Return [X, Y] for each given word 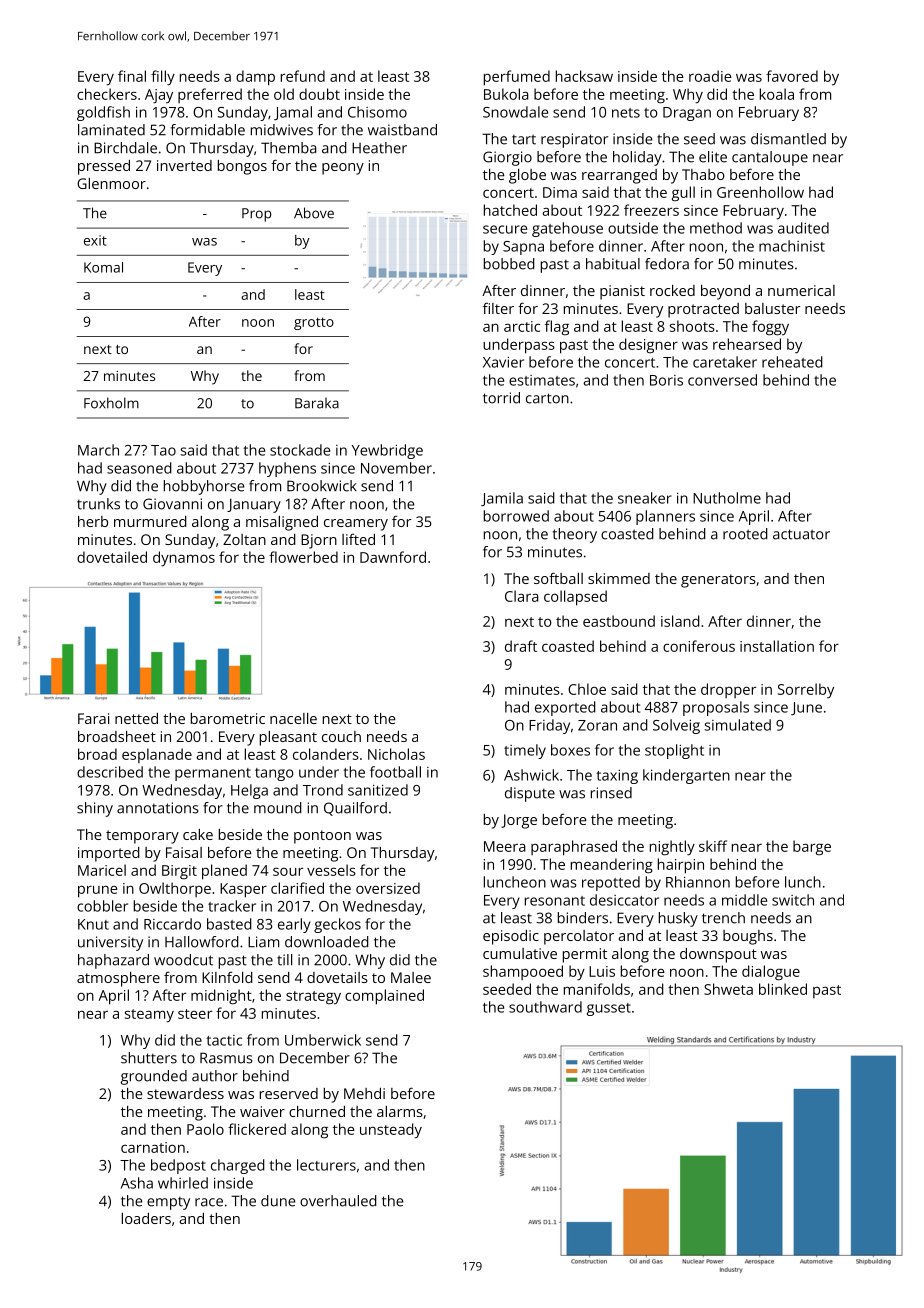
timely [525, 751]
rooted [745, 534]
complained [384, 997]
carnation [153, 1147]
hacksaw [584, 76]
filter [498, 308]
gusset [609, 1009]
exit [95, 240]
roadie [710, 76]
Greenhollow [760, 192]
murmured [150, 521]
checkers [107, 94]
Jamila [502, 499]
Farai [93, 718]
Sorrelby [806, 690]
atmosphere [118, 979]
